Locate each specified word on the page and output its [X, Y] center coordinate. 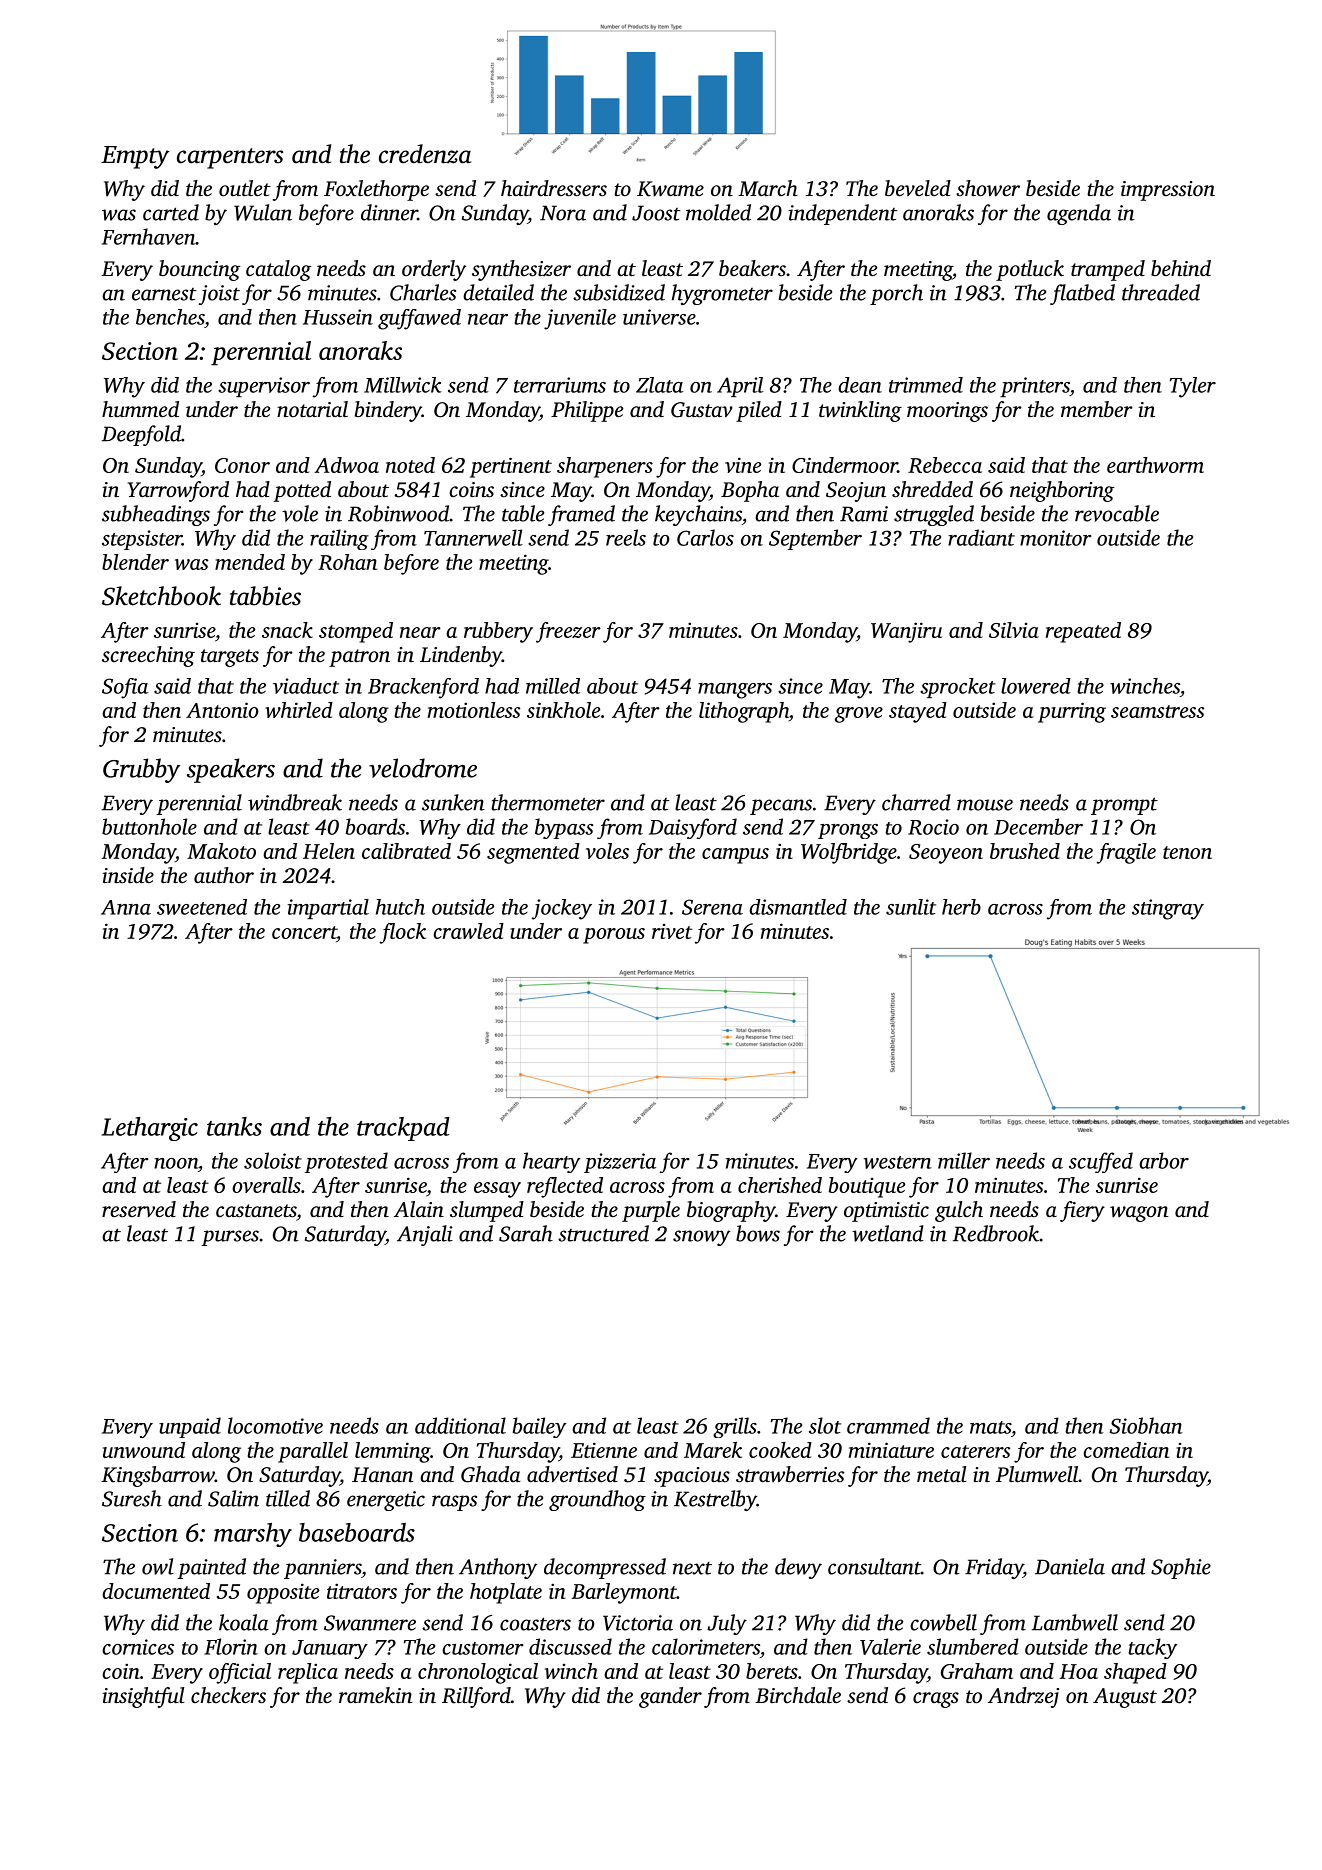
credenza [425, 154]
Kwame [670, 189]
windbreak [295, 802]
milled [553, 686]
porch [896, 294]
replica [308, 1673]
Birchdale [798, 1695]
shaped [1135, 1673]
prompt [1124, 806]
